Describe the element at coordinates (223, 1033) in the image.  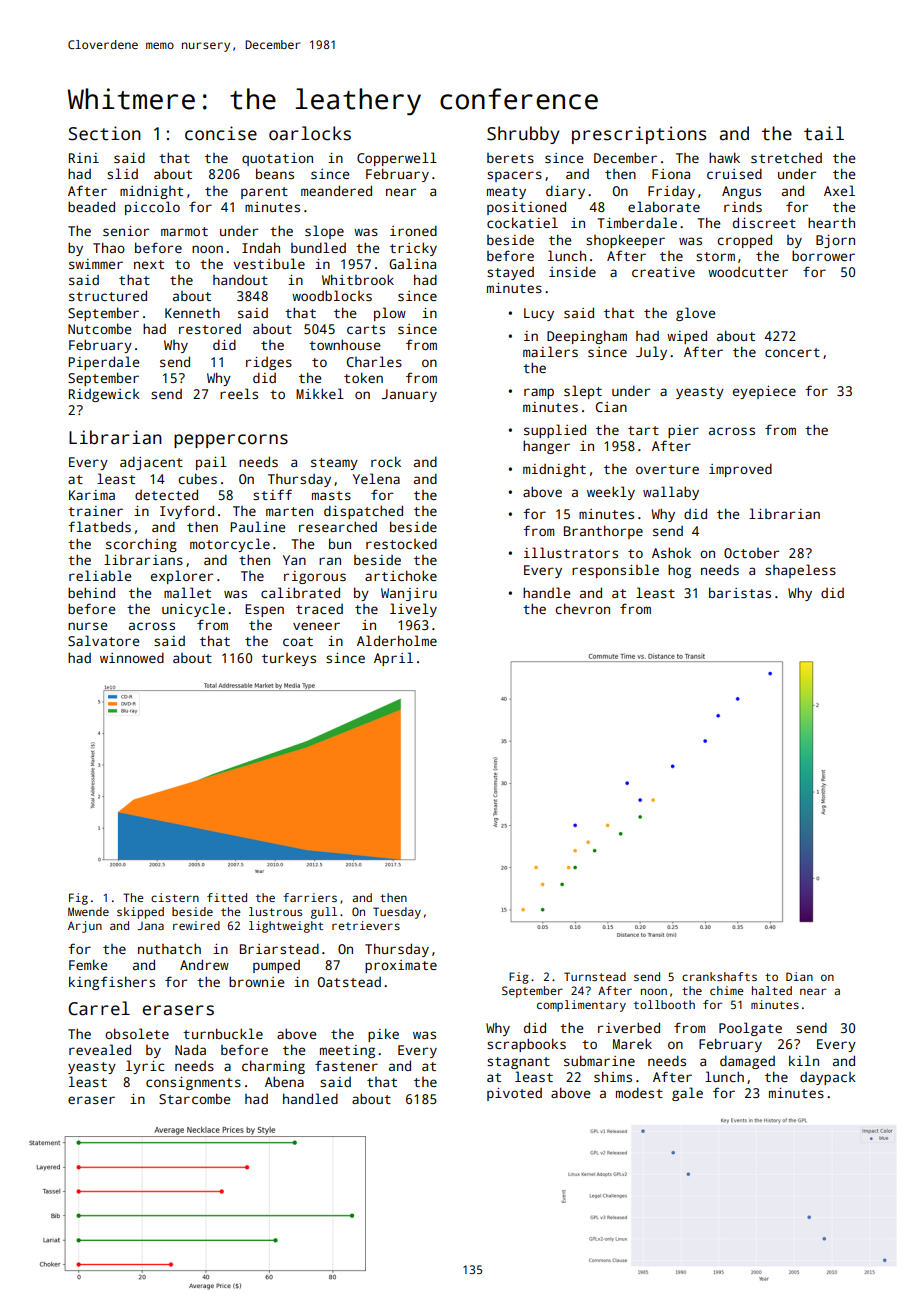
I see `turnbuckle` at that location.
